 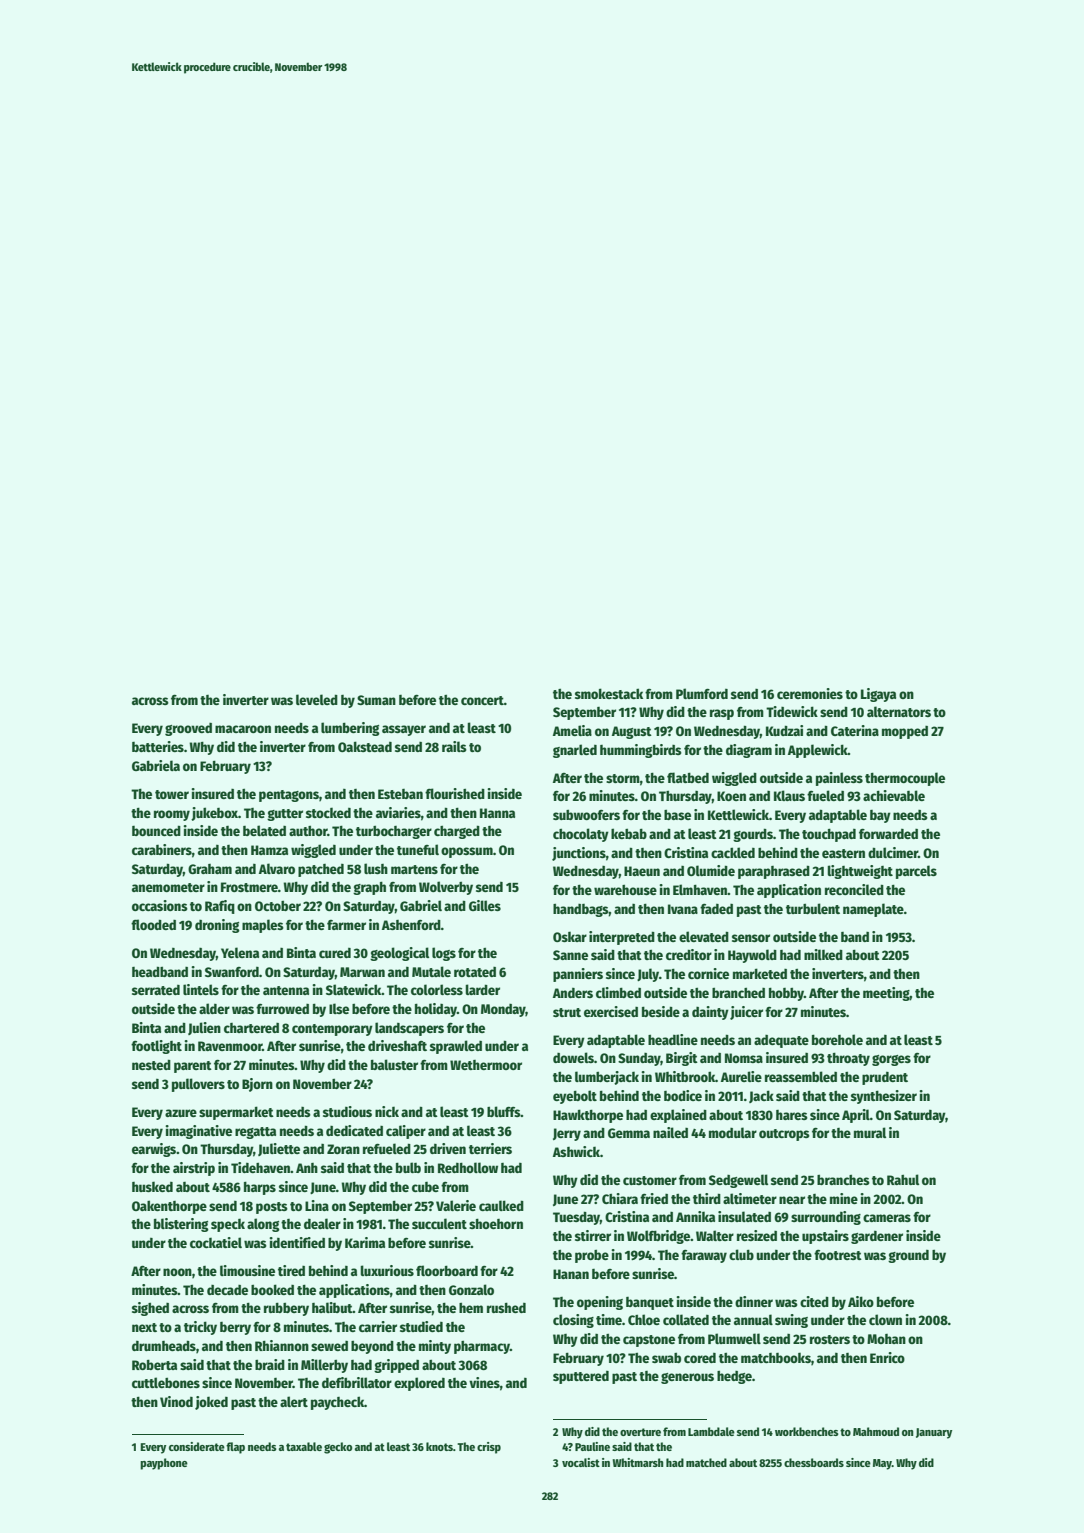 I want to click on synthesizer, so click(x=884, y=1097).
